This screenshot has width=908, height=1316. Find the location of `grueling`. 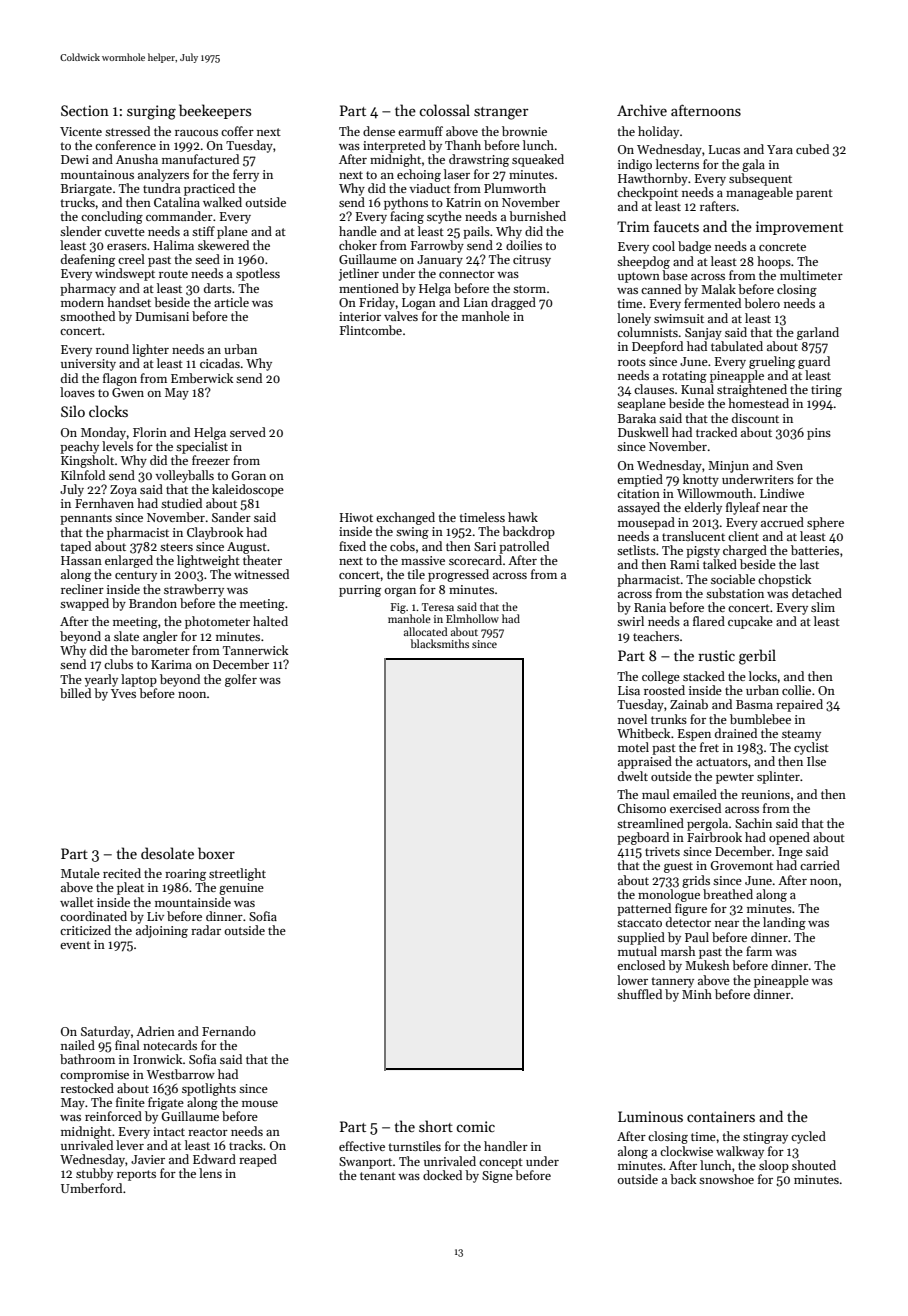

grueling is located at coordinates (772, 362).
